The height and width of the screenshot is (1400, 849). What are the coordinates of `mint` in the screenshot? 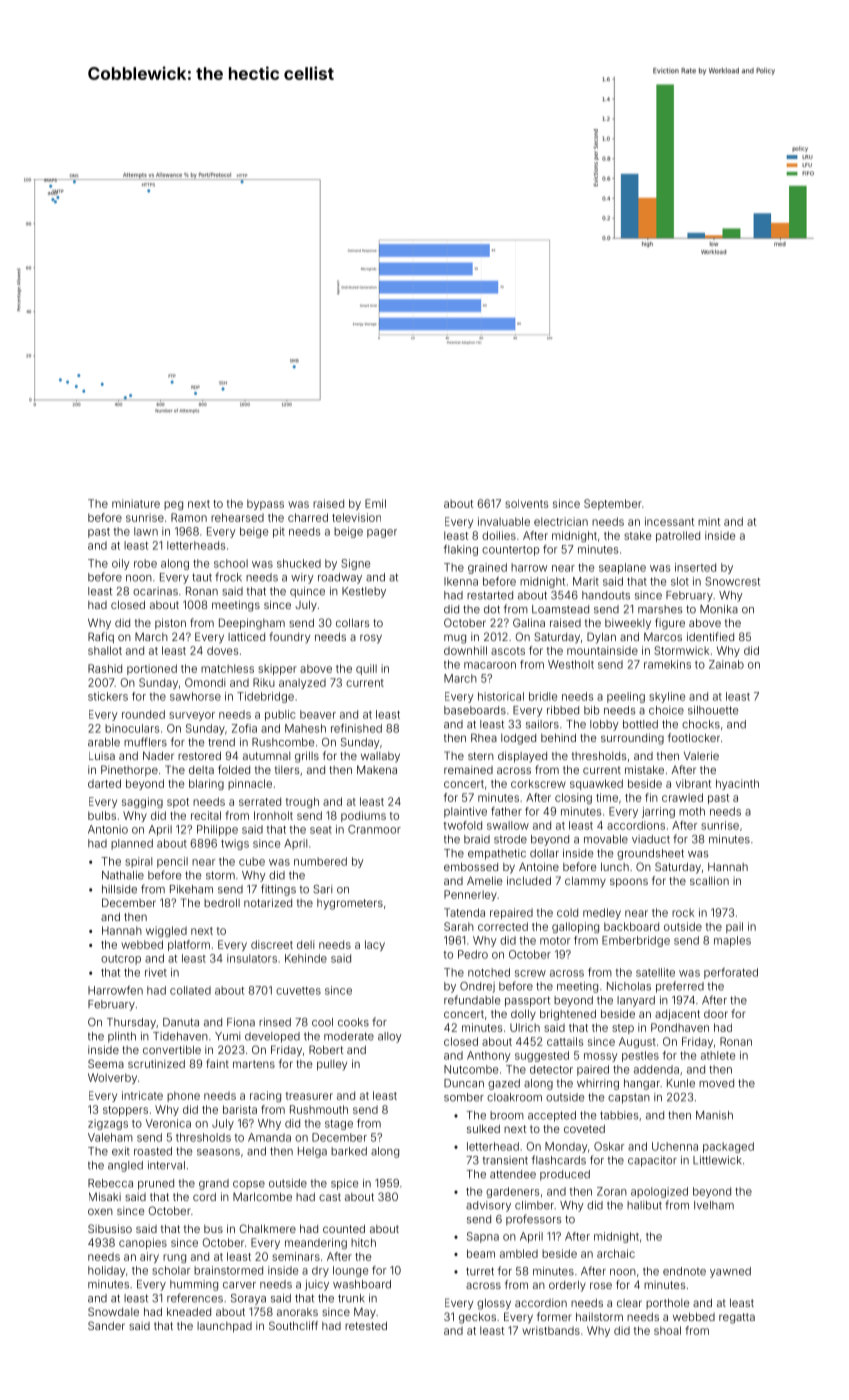 It's located at (709, 521).
